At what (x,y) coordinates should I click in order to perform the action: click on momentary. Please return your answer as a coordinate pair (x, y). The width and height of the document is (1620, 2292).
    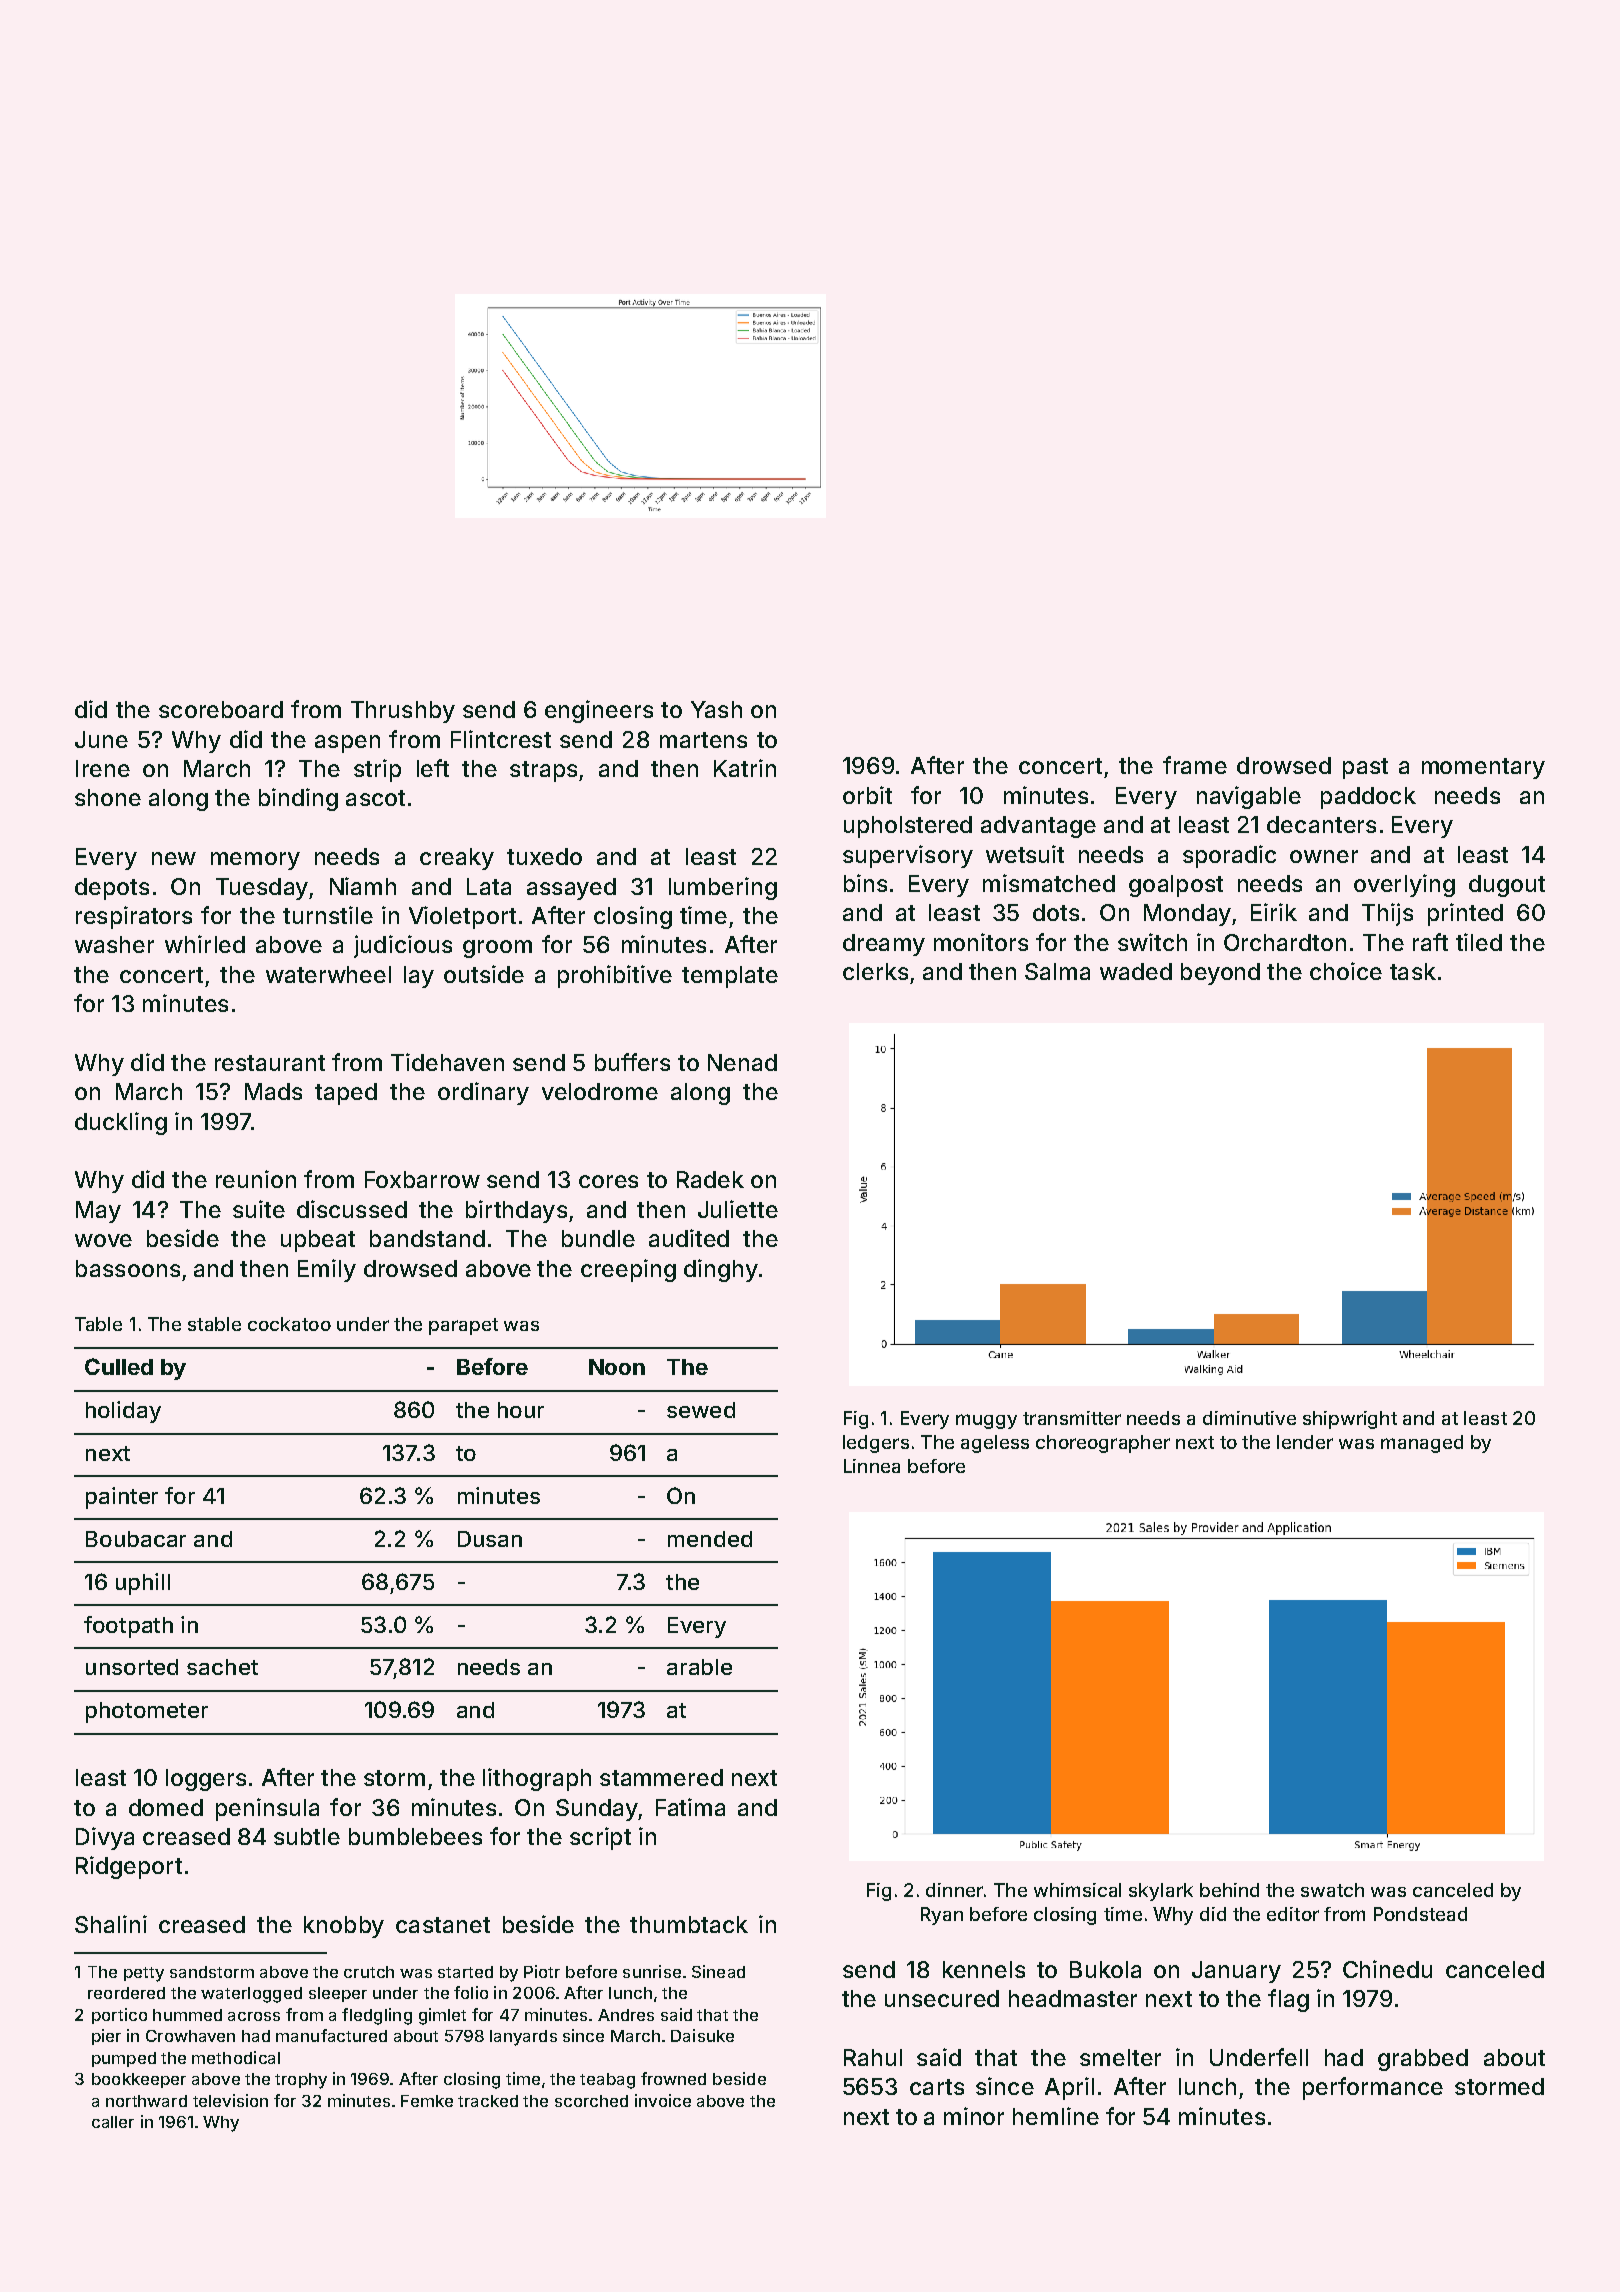
    Looking at the image, I should click on (1483, 768).
